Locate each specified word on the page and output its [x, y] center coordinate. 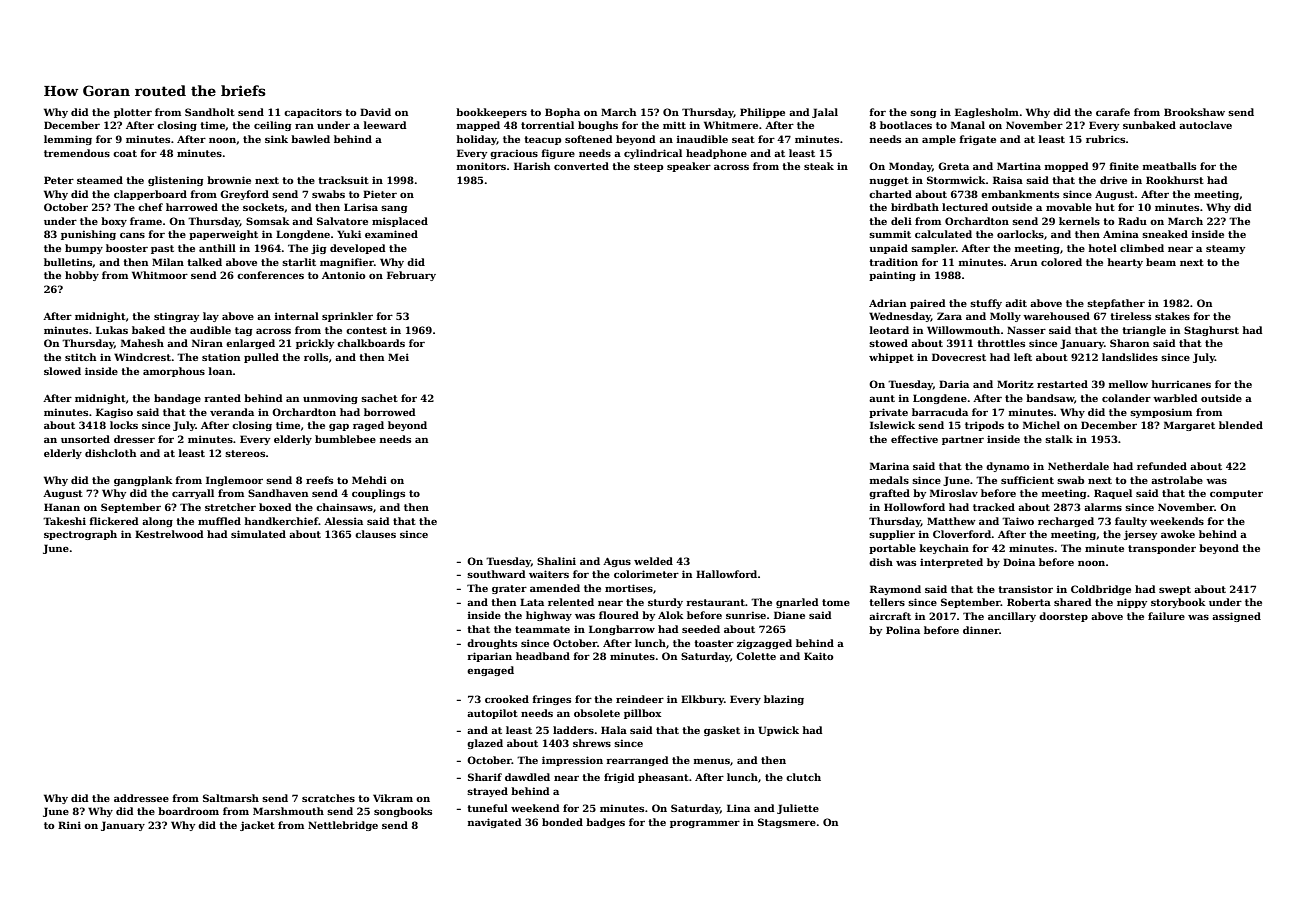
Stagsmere [787, 823]
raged [368, 426]
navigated [495, 823]
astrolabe [1177, 480]
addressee [141, 798]
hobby [82, 276]
